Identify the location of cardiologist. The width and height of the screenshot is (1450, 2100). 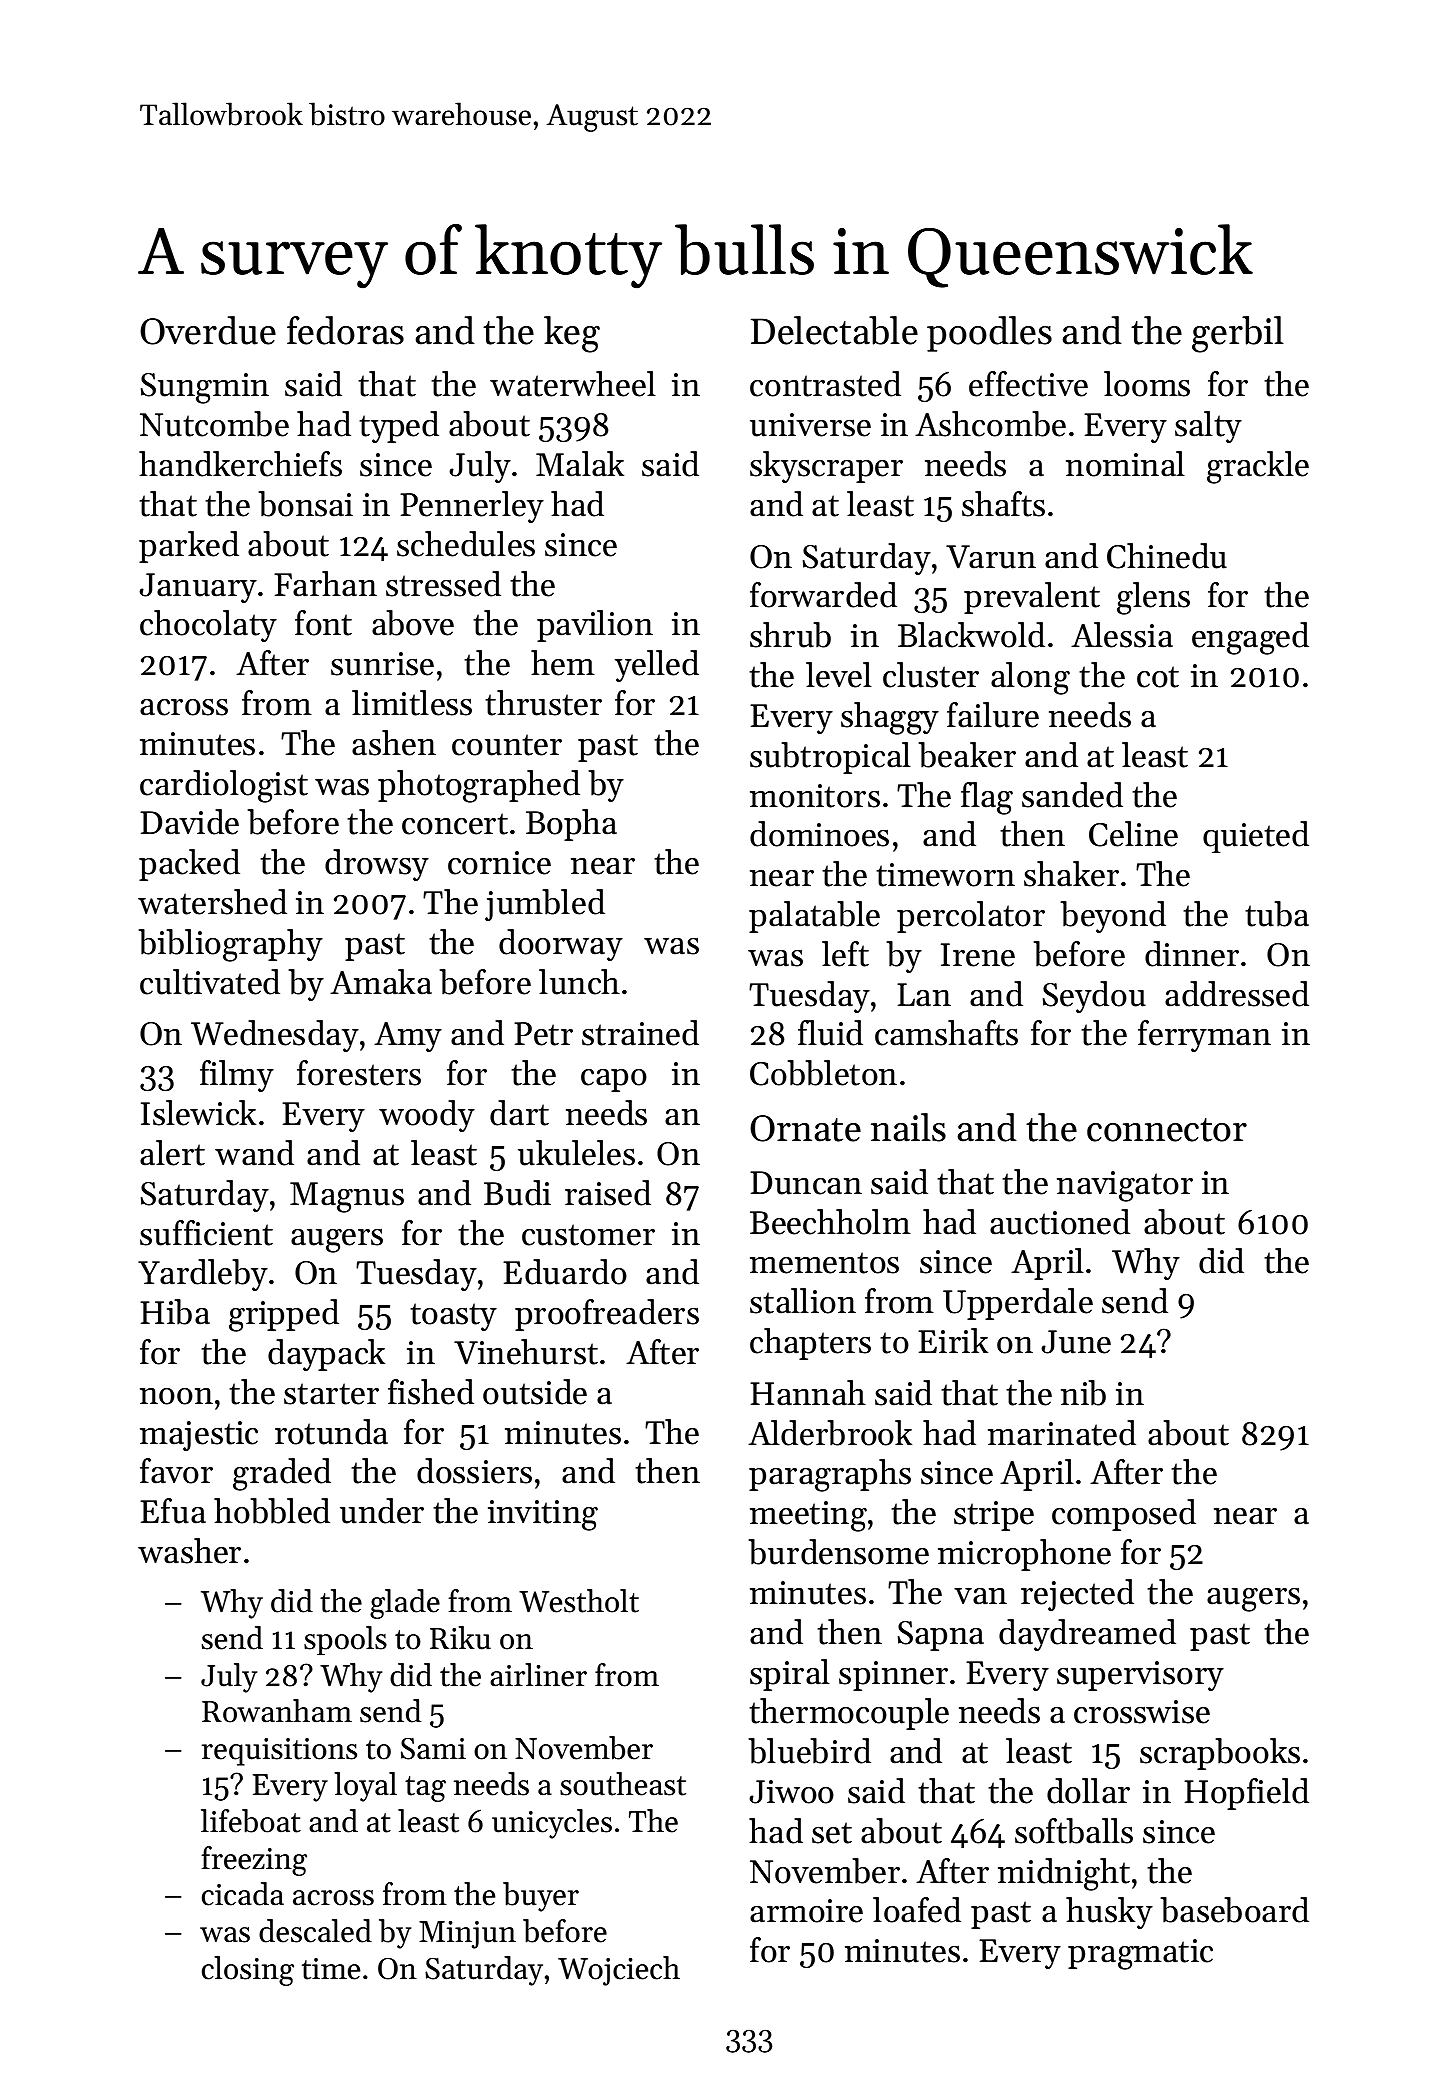
(224, 786).
